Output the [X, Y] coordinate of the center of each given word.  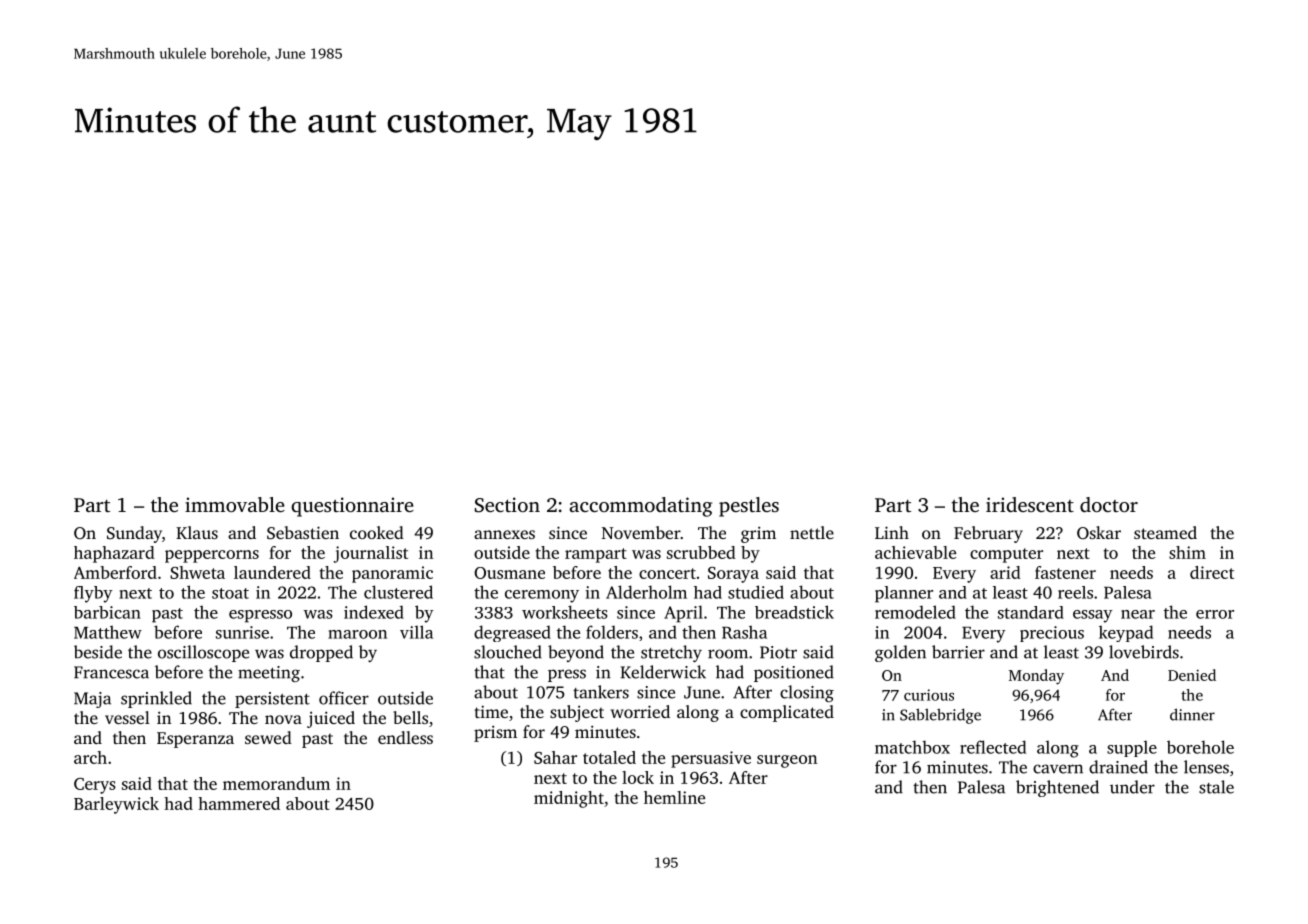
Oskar [1099, 532]
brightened [1057, 788]
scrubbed [701, 552]
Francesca [111, 672]
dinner [1192, 714]
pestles [749, 507]
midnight [569, 799]
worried [640, 711]
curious [929, 695]
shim [1187, 552]
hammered [239, 803]
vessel [127, 717]
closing [807, 693]
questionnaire [352, 507]
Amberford [115, 572]
